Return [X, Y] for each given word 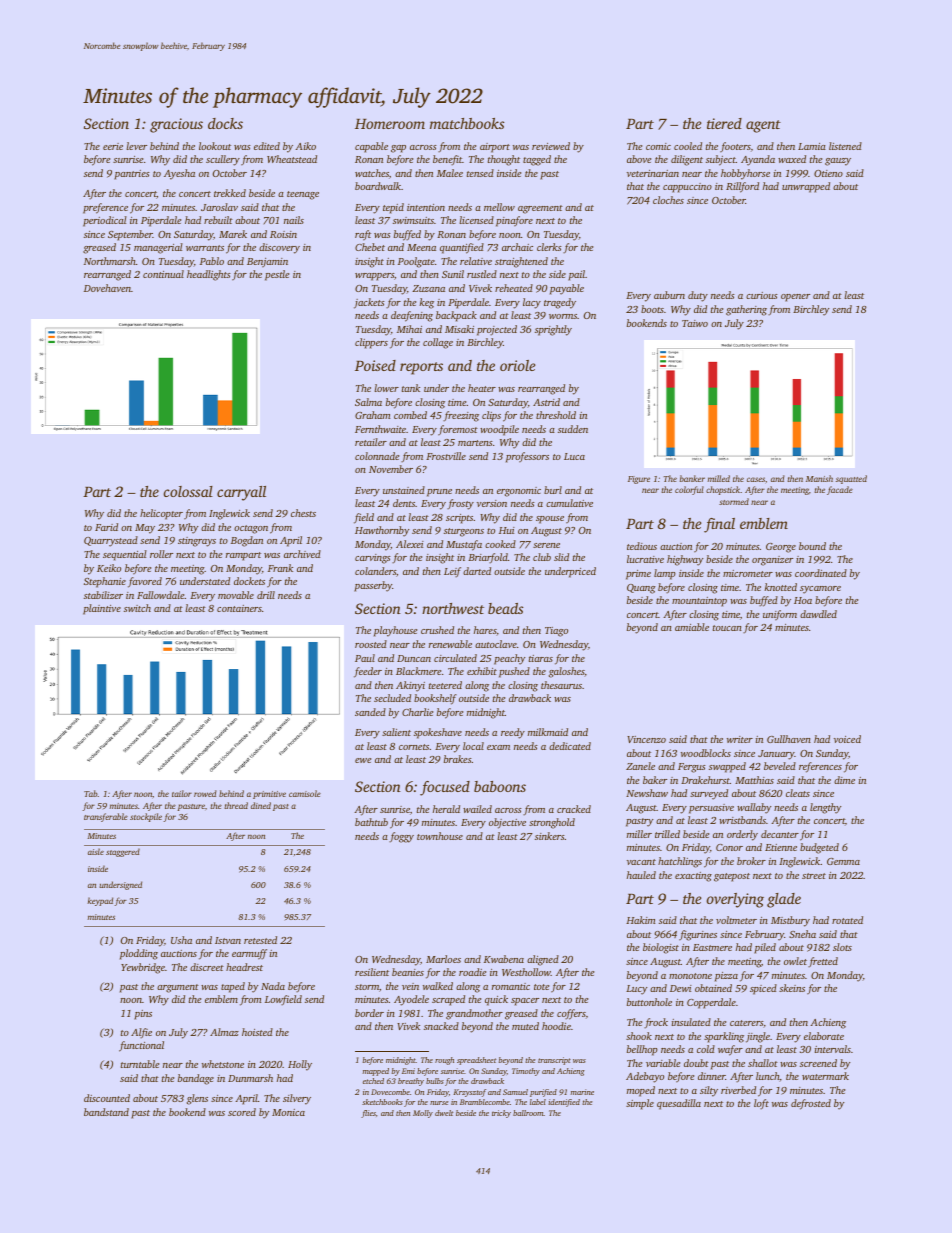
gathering [746, 310]
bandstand [106, 1112]
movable [236, 595]
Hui [507, 530]
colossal [188, 491]
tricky [501, 1114]
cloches [668, 200]
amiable [692, 627]
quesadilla [679, 1104]
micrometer [748, 573]
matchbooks [467, 123]
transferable [106, 817]
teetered [445, 685]
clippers [371, 343]
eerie [113, 146]
